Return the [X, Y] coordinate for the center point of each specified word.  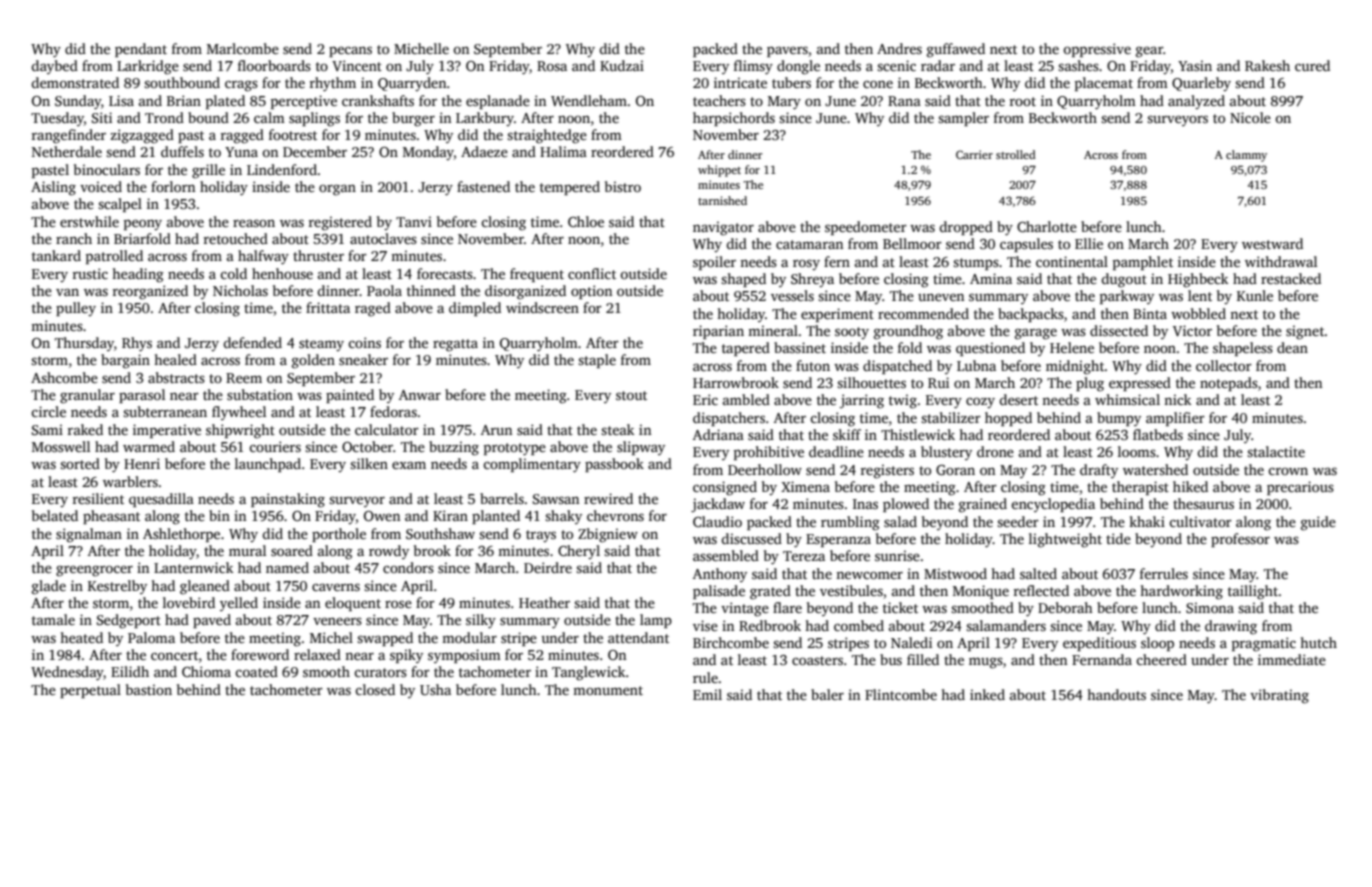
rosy [806, 264]
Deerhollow [765, 469]
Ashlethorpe [181, 535]
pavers [787, 51]
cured [1312, 65]
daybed [54, 67]
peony [143, 224]
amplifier [1175, 419]
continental [1072, 261]
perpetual [90, 691]
